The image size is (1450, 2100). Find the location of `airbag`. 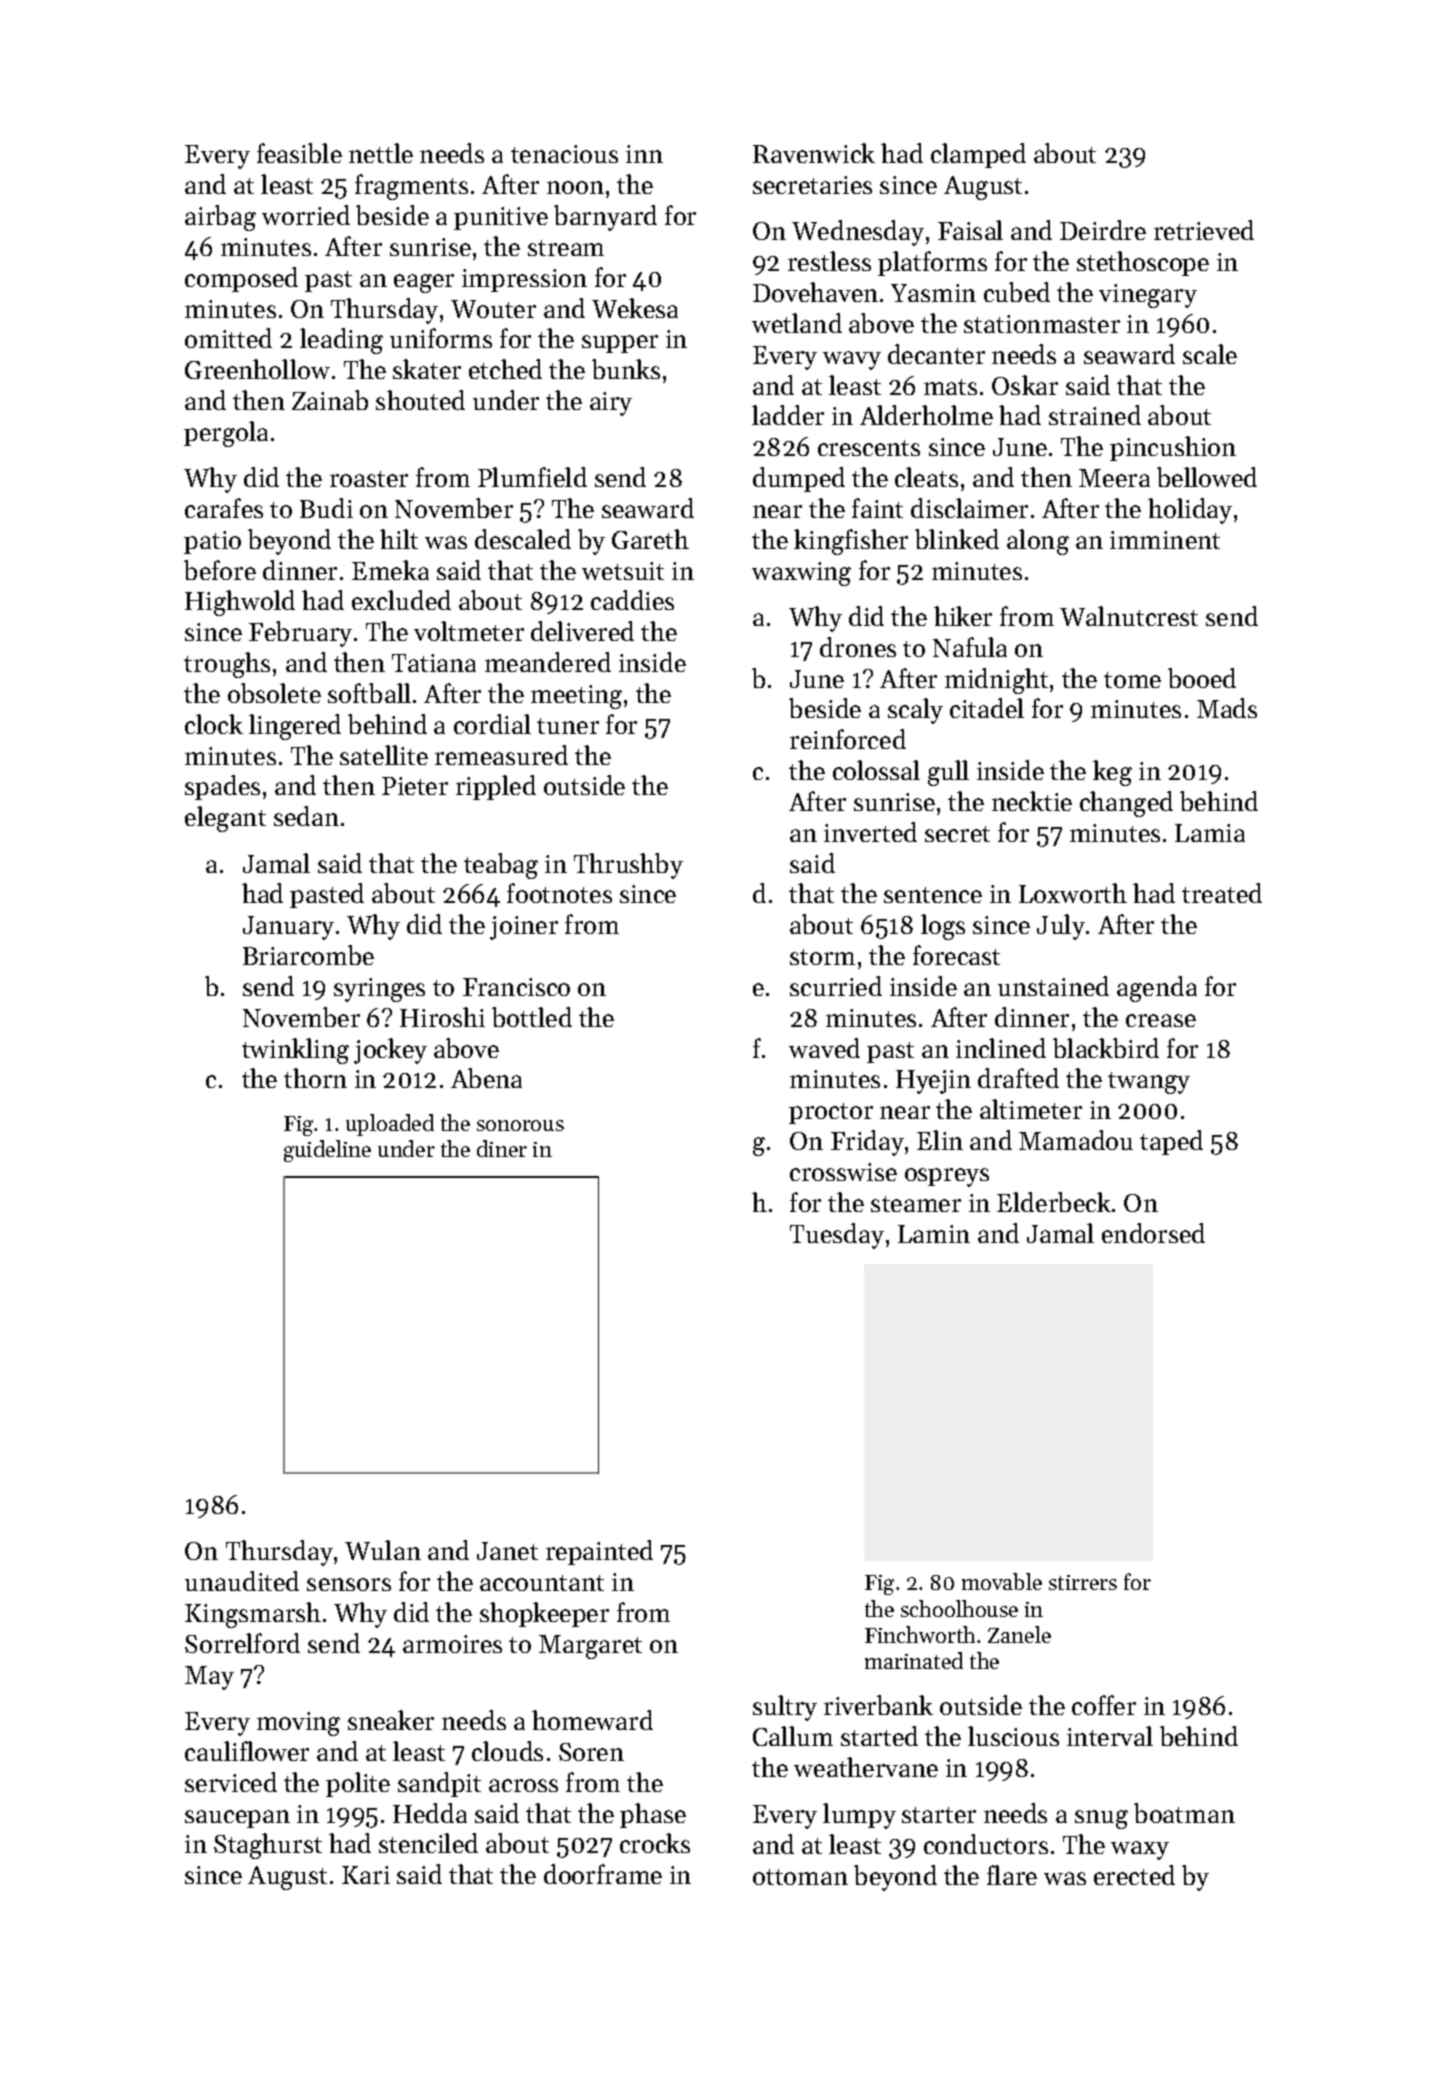

airbag is located at coordinates (220, 218).
